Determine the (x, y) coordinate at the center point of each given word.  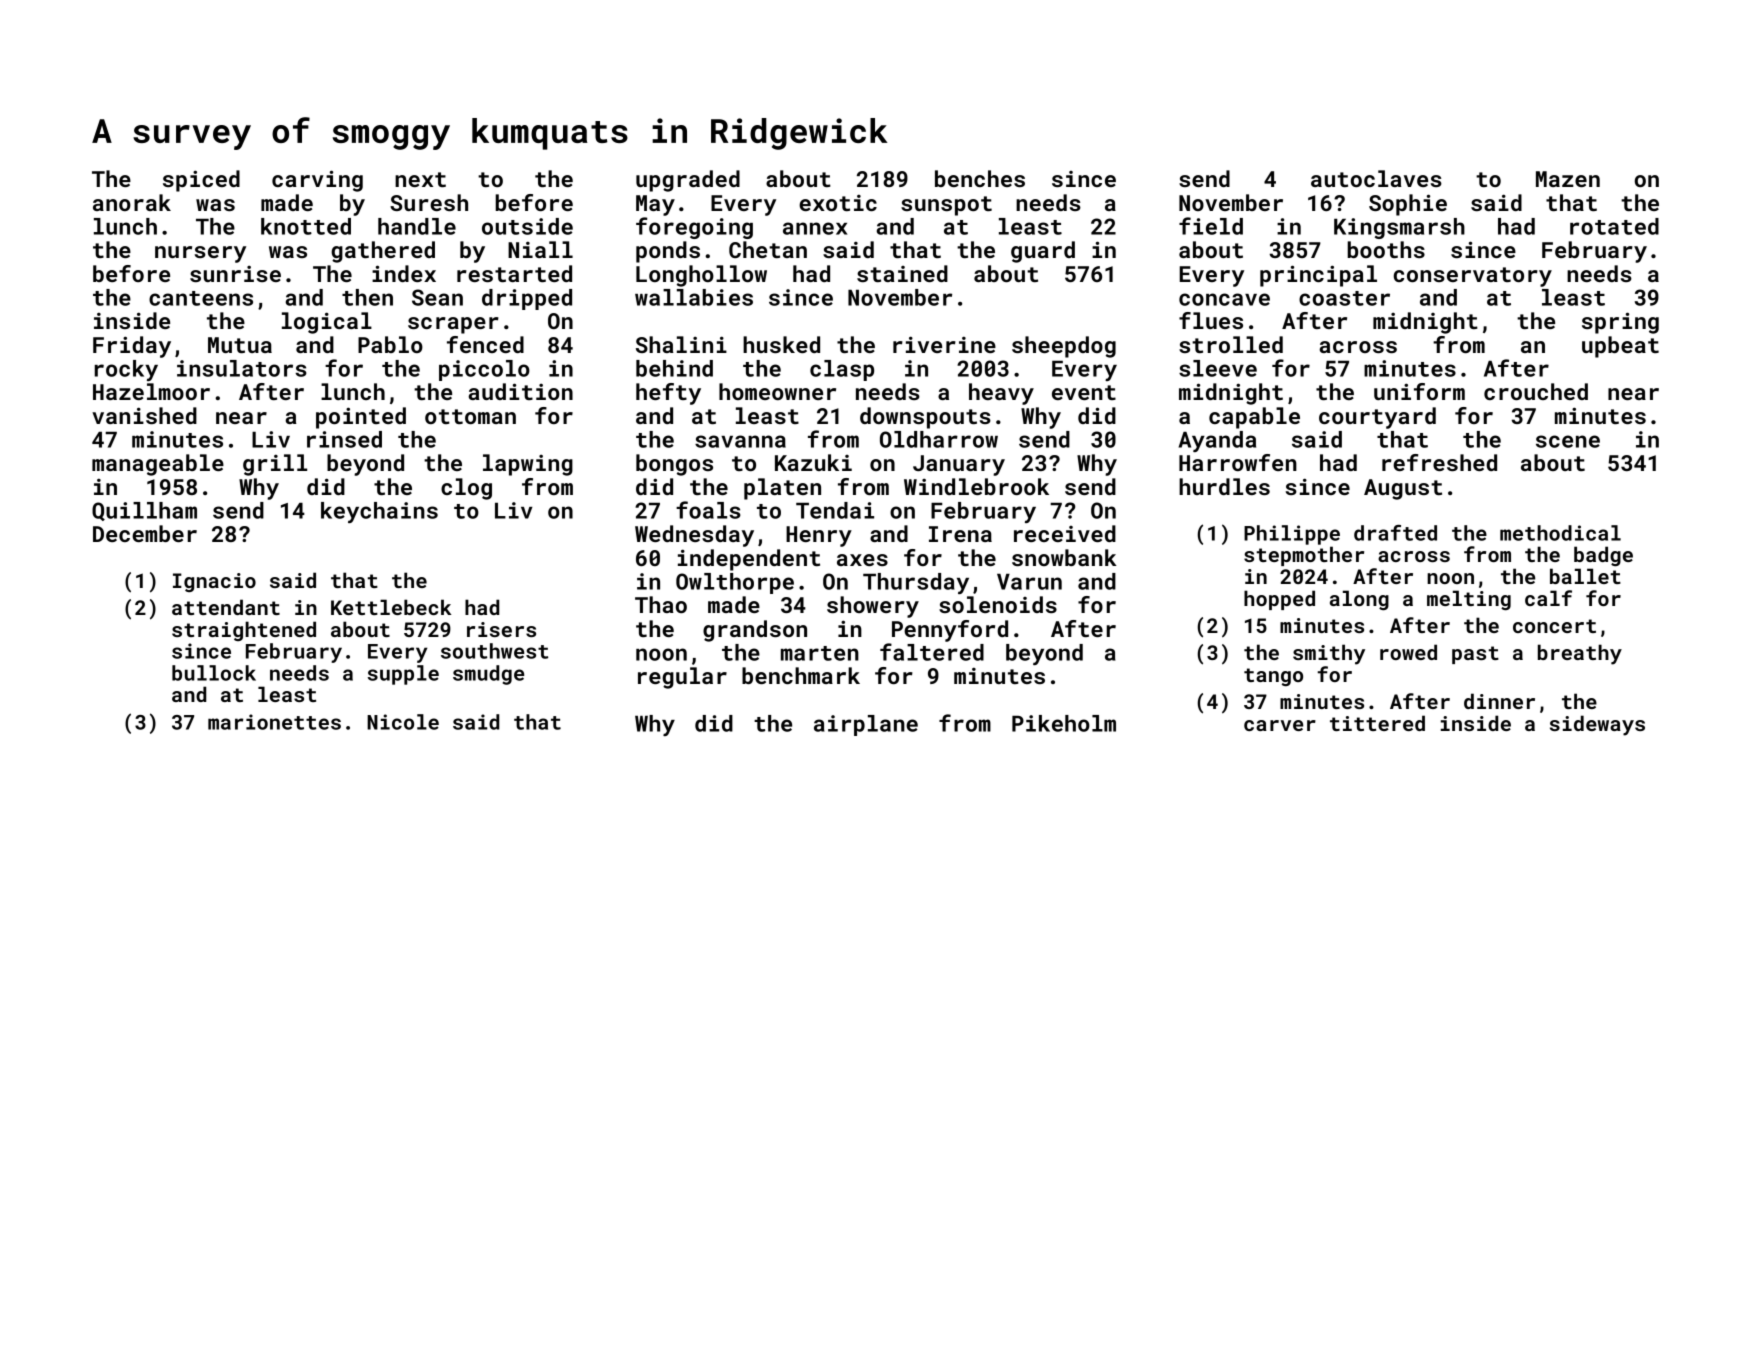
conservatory (1473, 277)
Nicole (403, 722)
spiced (201, 181)
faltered (932, 652)
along (1359, 600)
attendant (226, 607)
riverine (944, 344)
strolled (1231, 344)
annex (815, 228)
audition (520, 391)
